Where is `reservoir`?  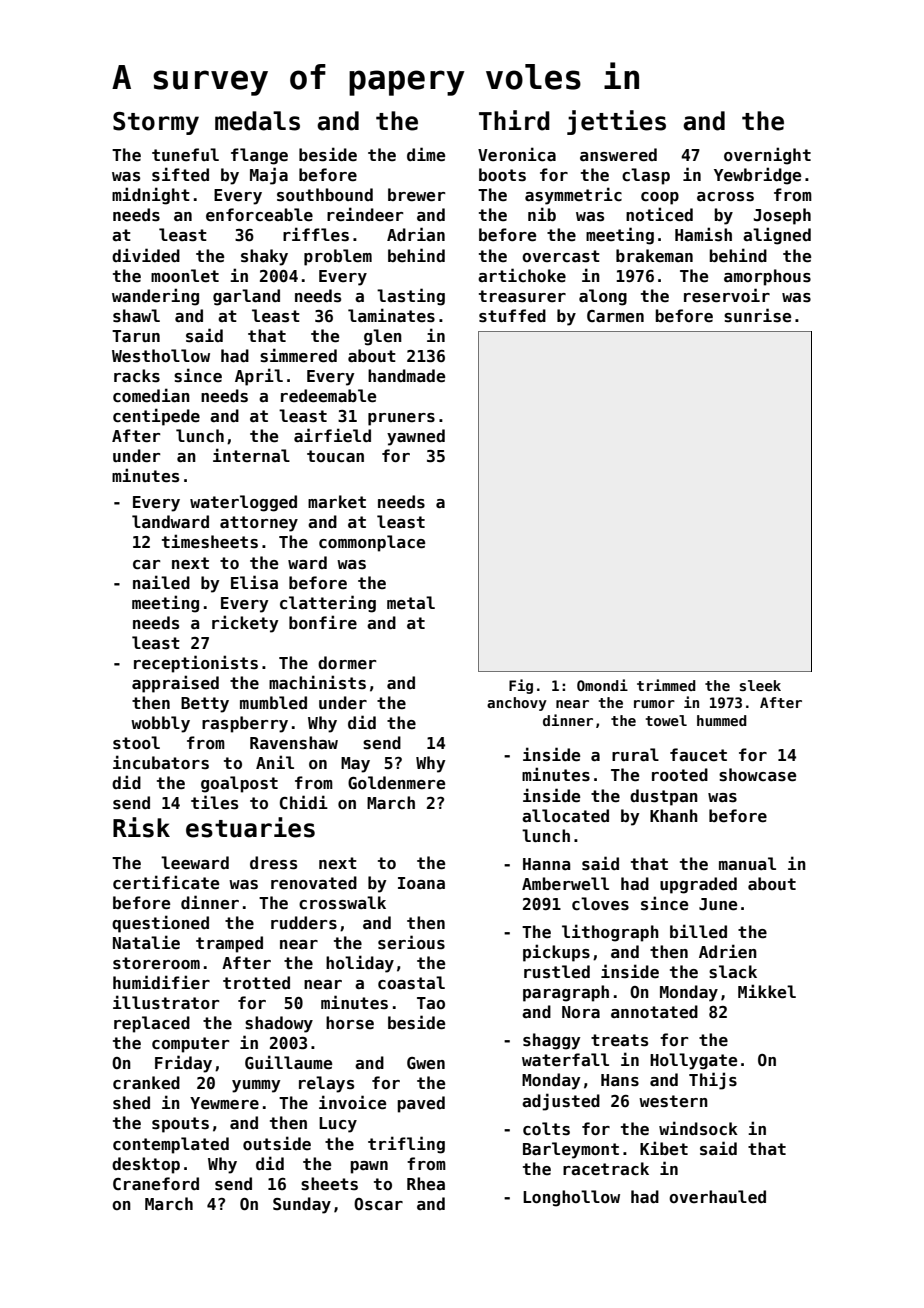 reservoir is located at coordinates (727, 295).
